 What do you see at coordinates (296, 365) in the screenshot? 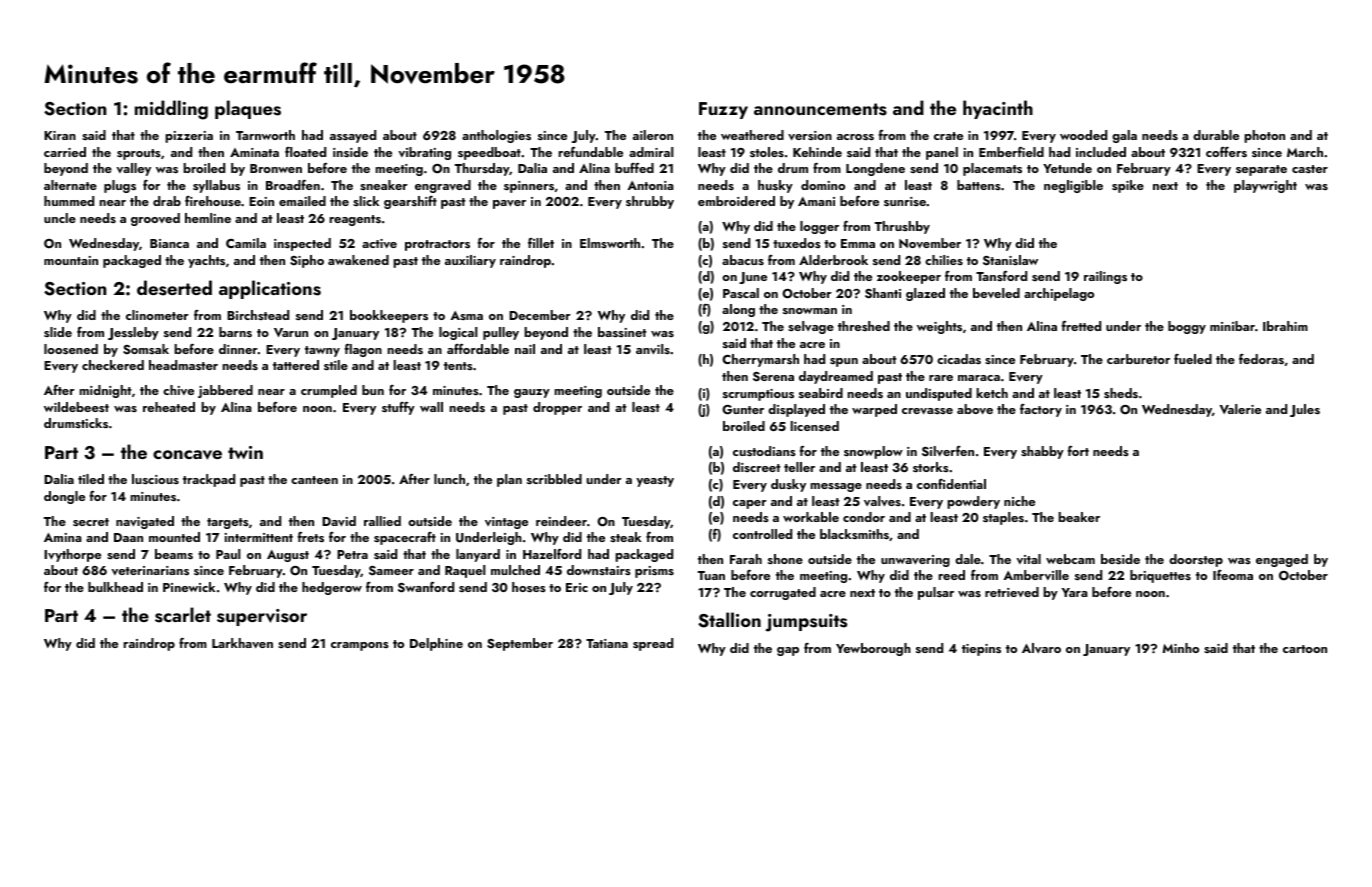
I see `tattered` at bounding box center [296, 365].
